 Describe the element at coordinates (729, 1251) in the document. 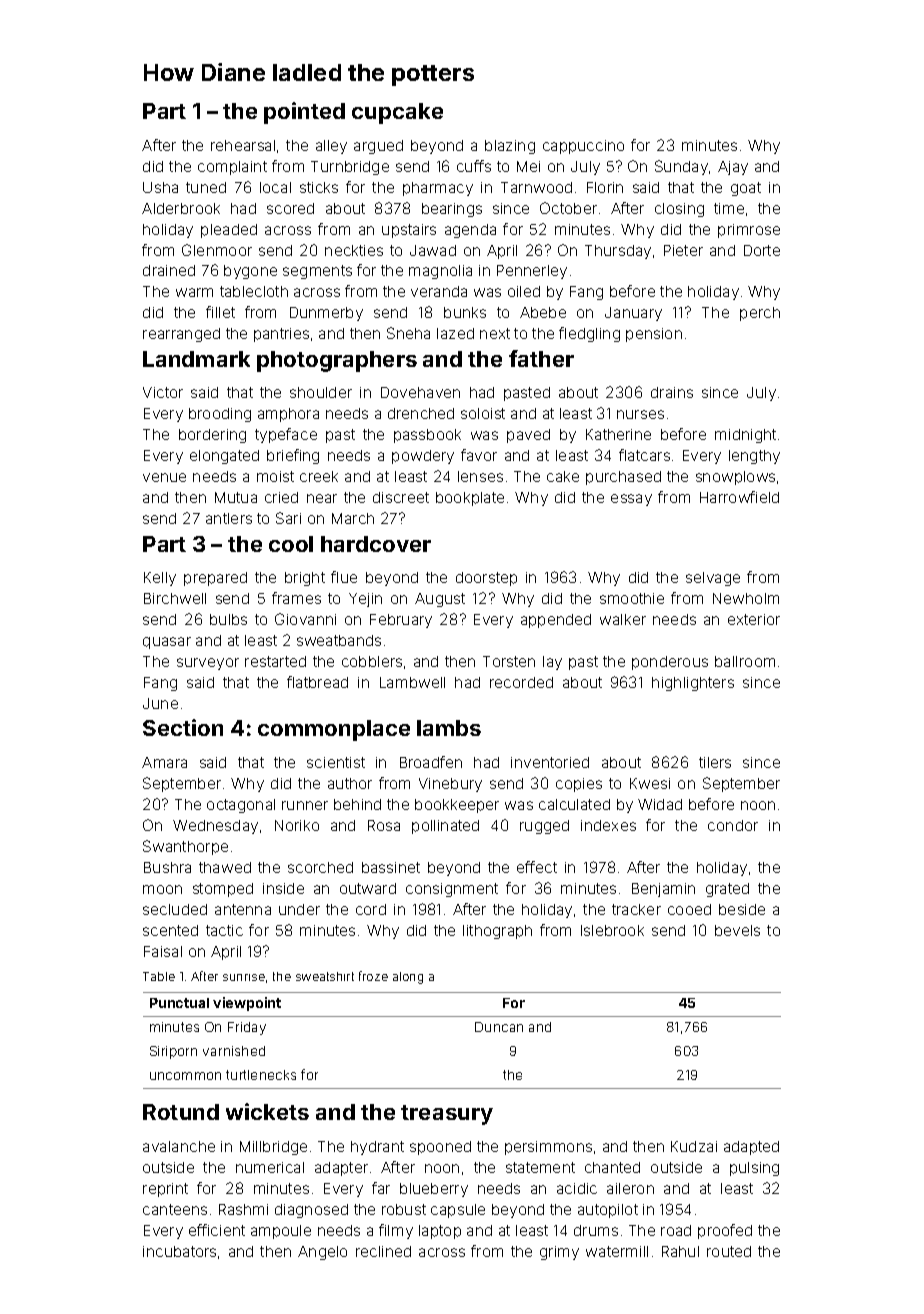

I see `routed` at that location.
